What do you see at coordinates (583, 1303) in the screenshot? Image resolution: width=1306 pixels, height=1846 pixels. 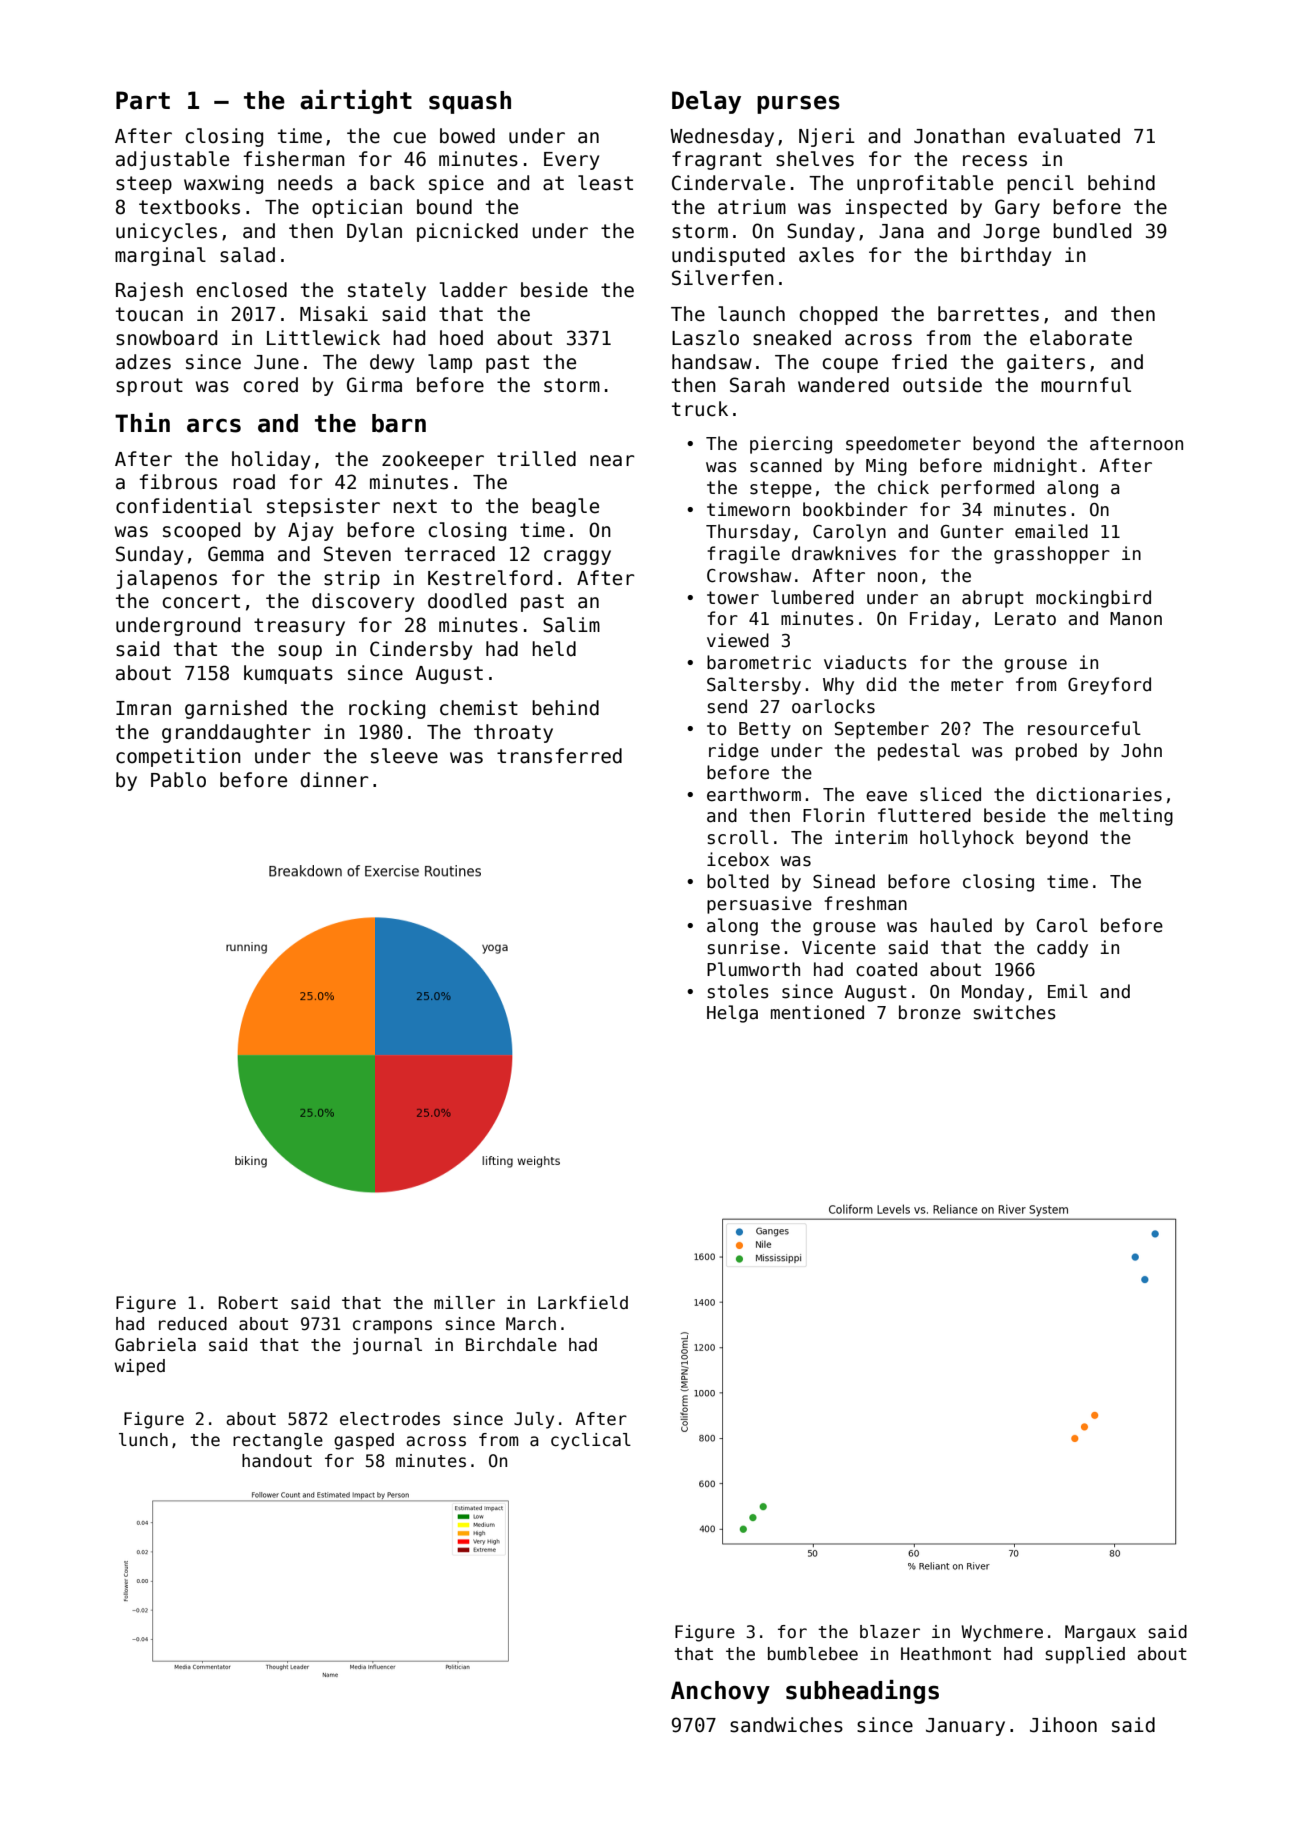 I see `Larkfield` at bounding box center [583, 1303].
